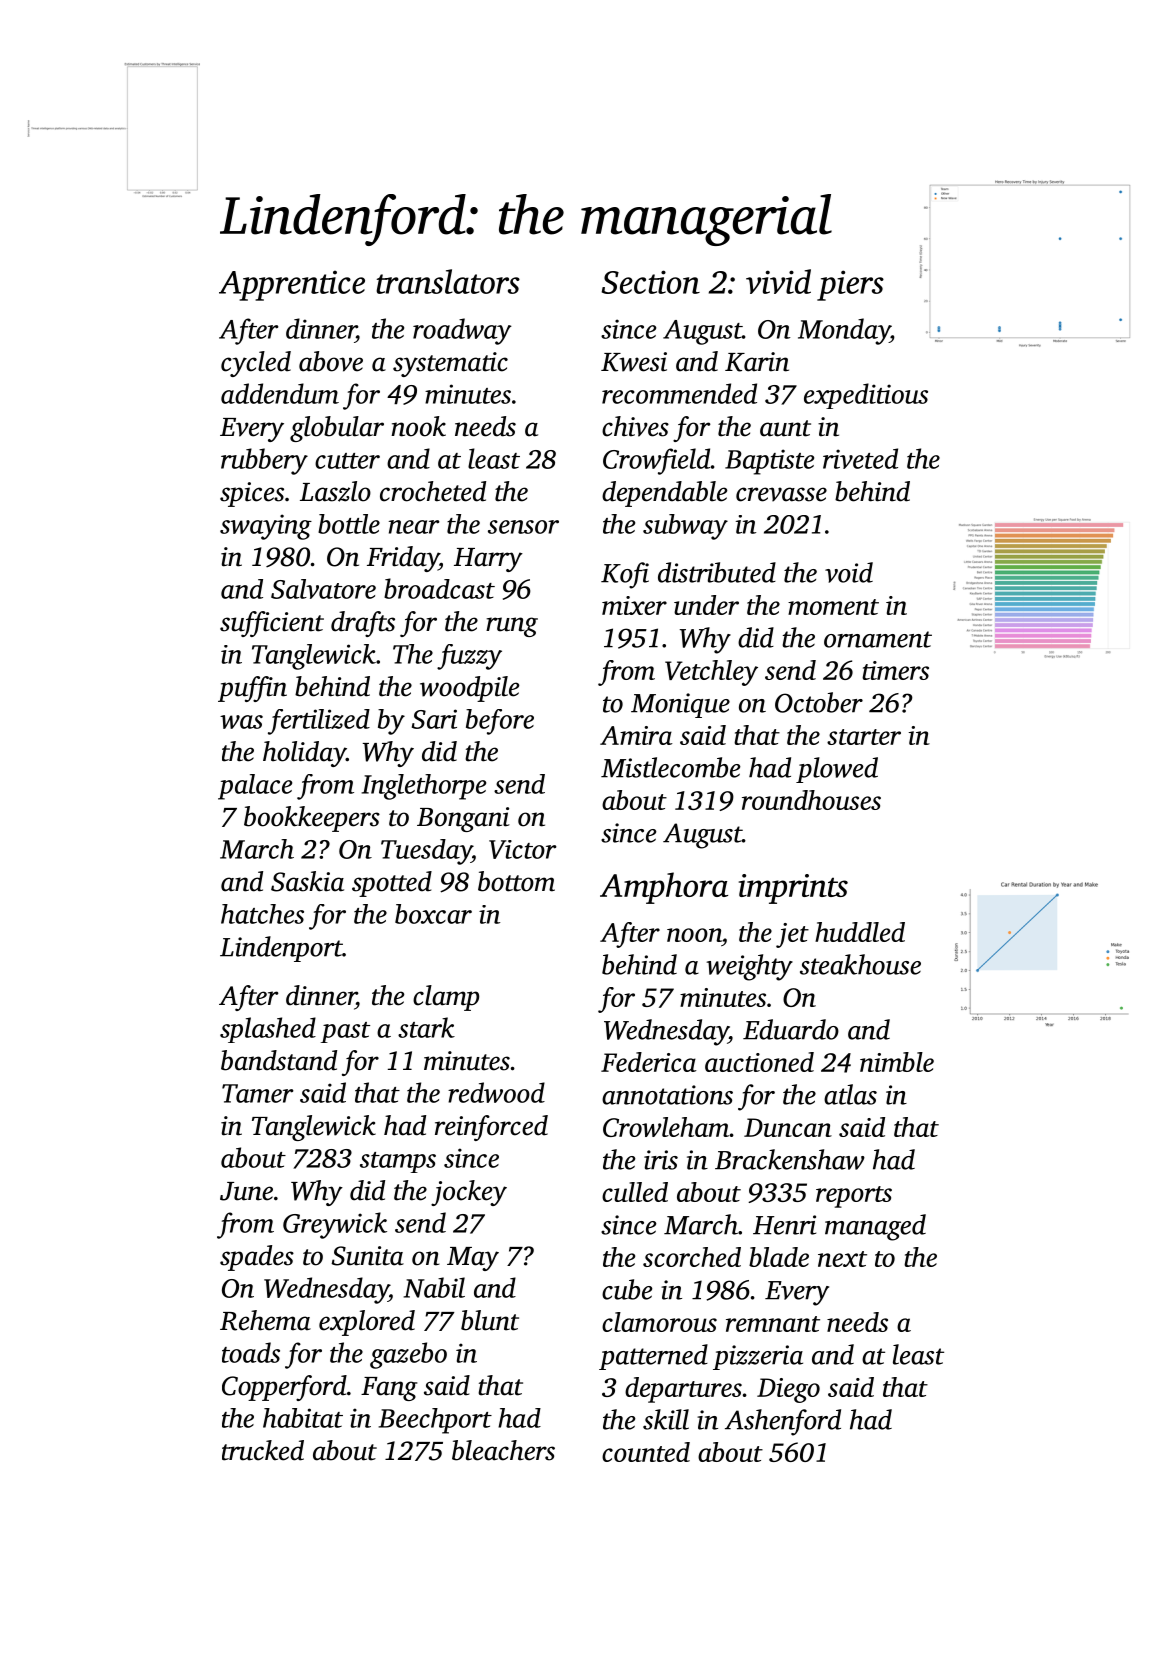 The height and width of the screenshot is (1654, 1165). What do you see at coordinates (692, 1257) in the screenshot?
I see `scorched` at bounding box center [692, 1257].
